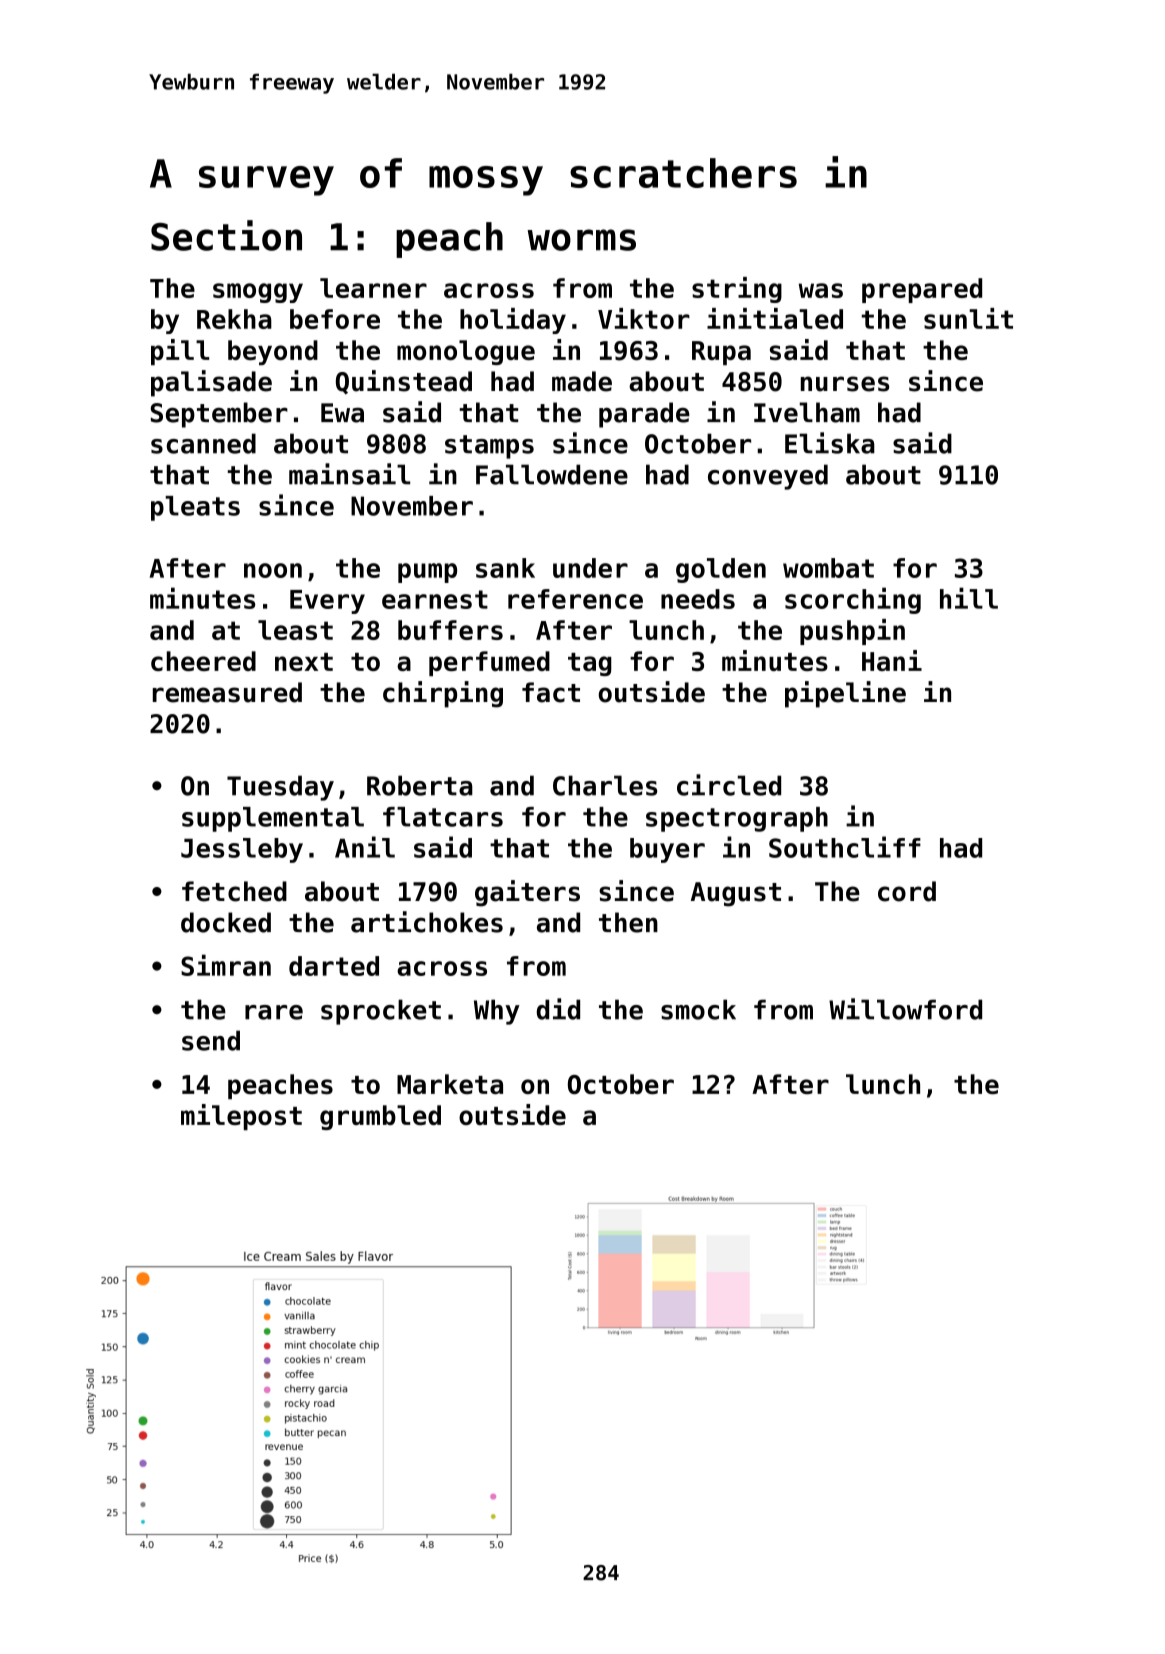 The width and height of the screenshot is (1165, 1654). Describe the element at coordinates (892, 660) in the screenshot. I see `Hani` at that location.
